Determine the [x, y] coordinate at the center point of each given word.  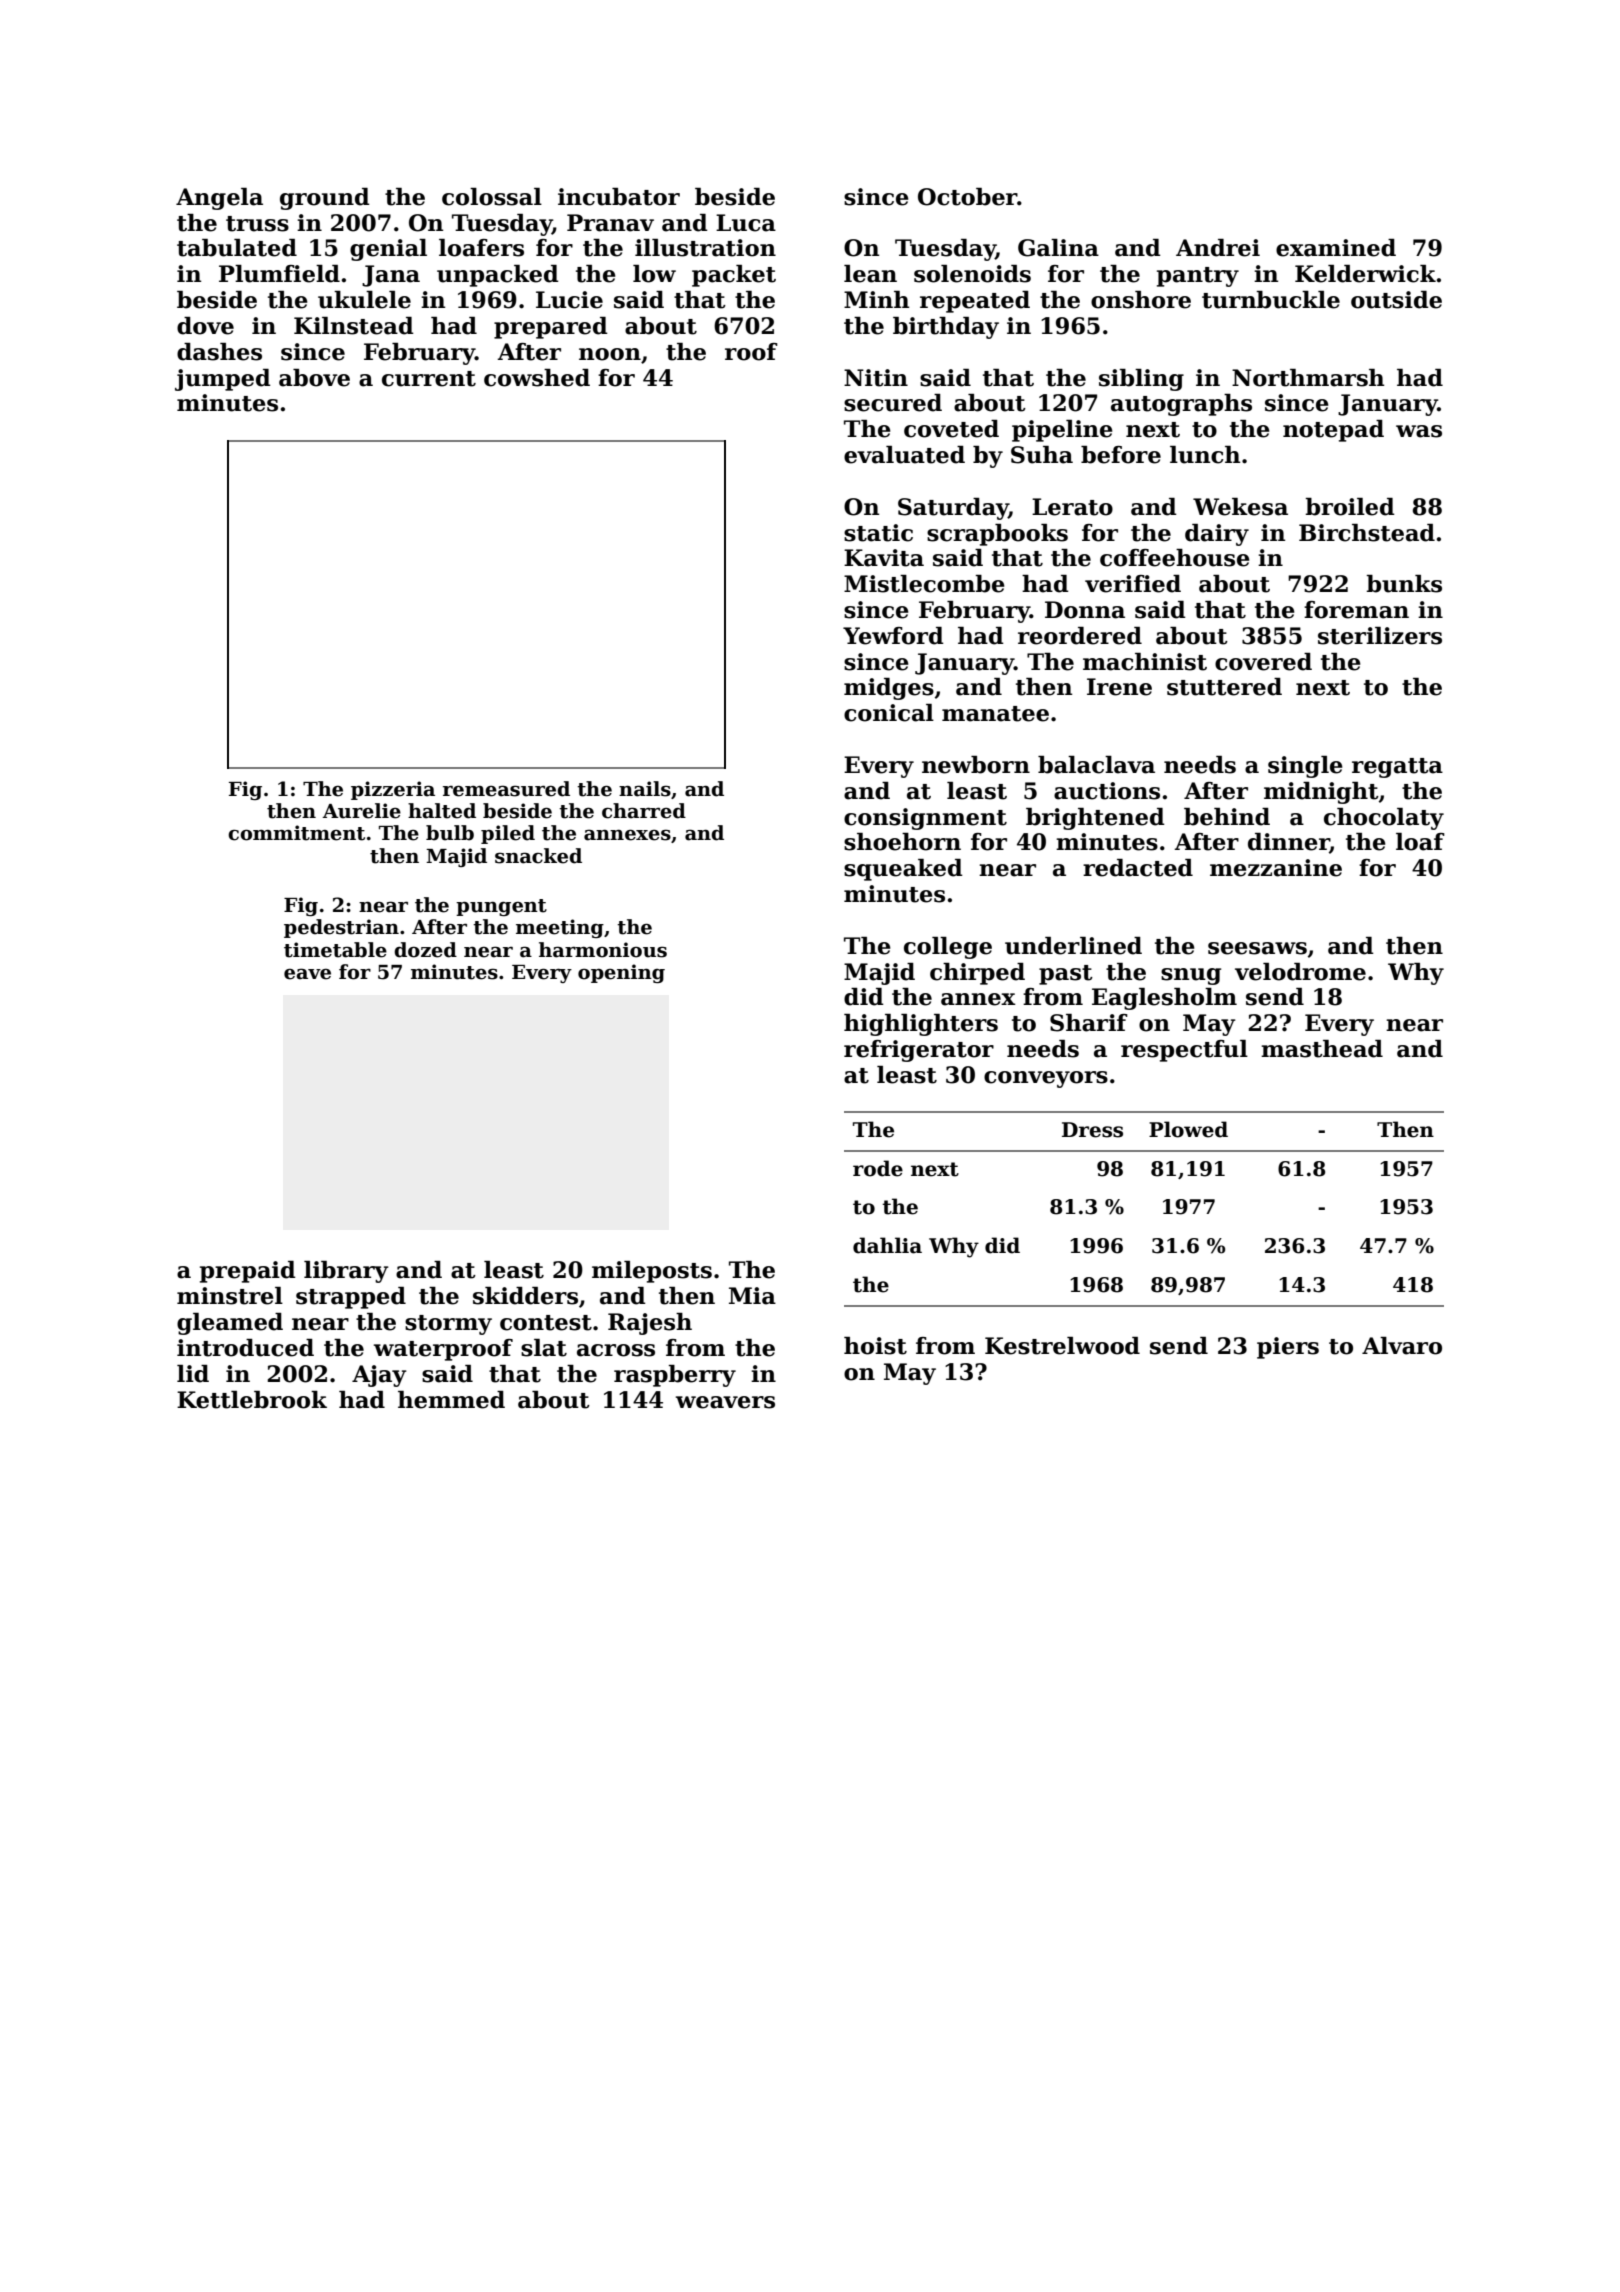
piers [1288, 1348]
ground [325, 199]
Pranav [610, 223]
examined [1336, 248]
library [346, 1272]
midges [889, 689]
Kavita [884, 558]
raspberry [675, 1376]
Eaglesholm [1164, 999]
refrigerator [919, 1051]
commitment [296, 833]
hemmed [451, 1400]
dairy [1217, 535]
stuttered [1224, 687]
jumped [223, 380]
